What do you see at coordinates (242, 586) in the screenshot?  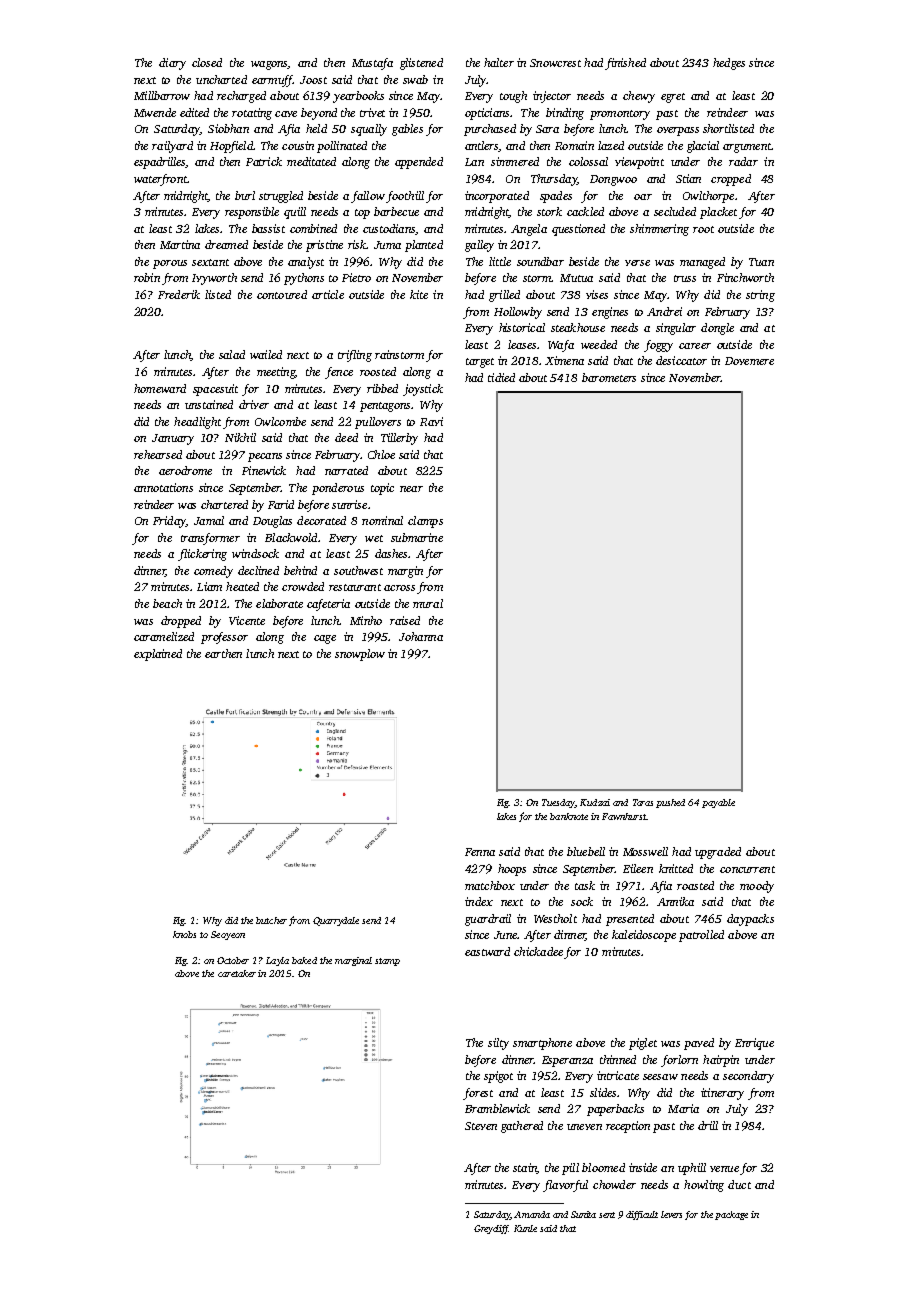 I see `heated` at bounding box center [242, 586].
